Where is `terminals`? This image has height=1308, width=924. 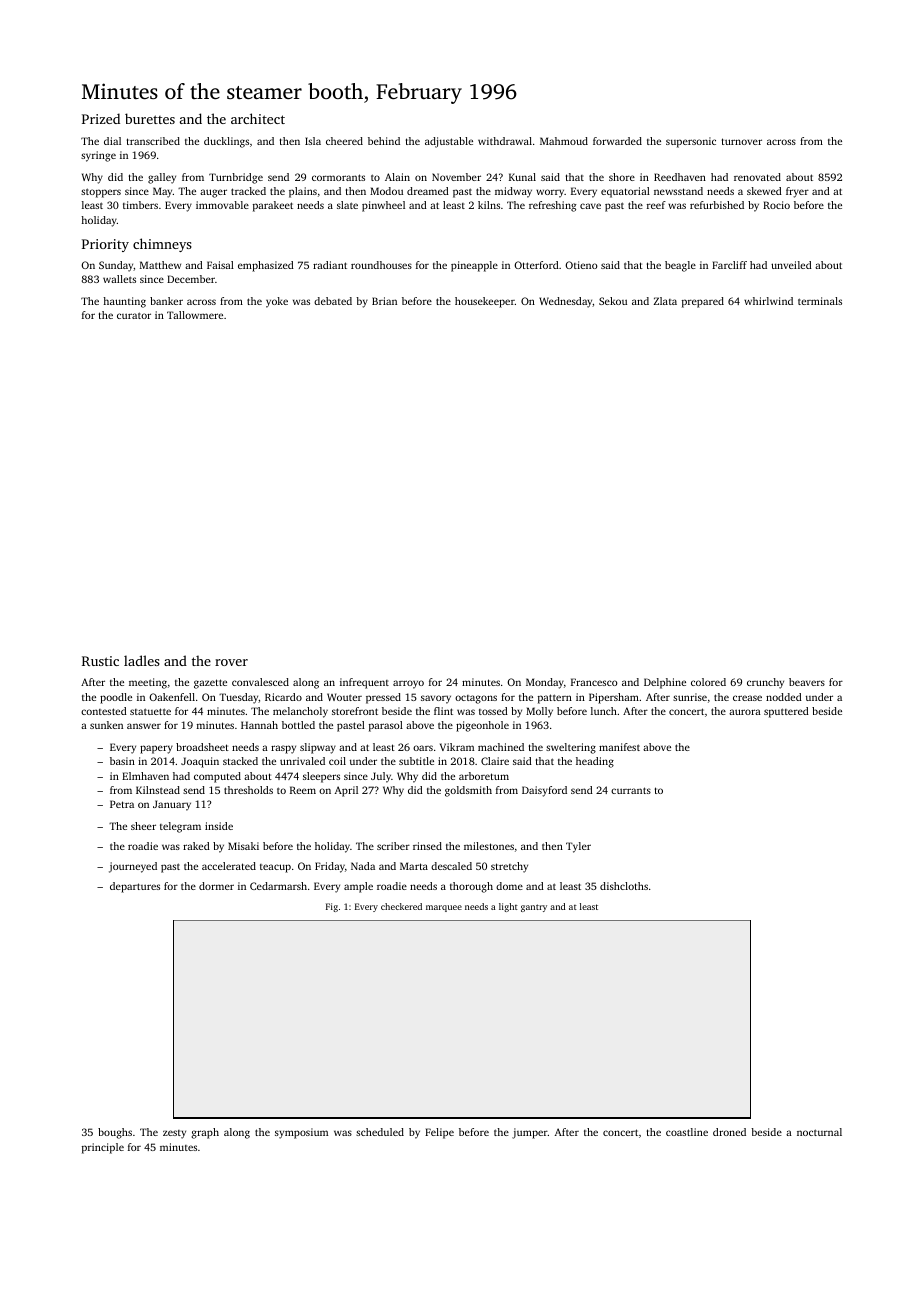
terminals is located at coordinates (820, 301).
